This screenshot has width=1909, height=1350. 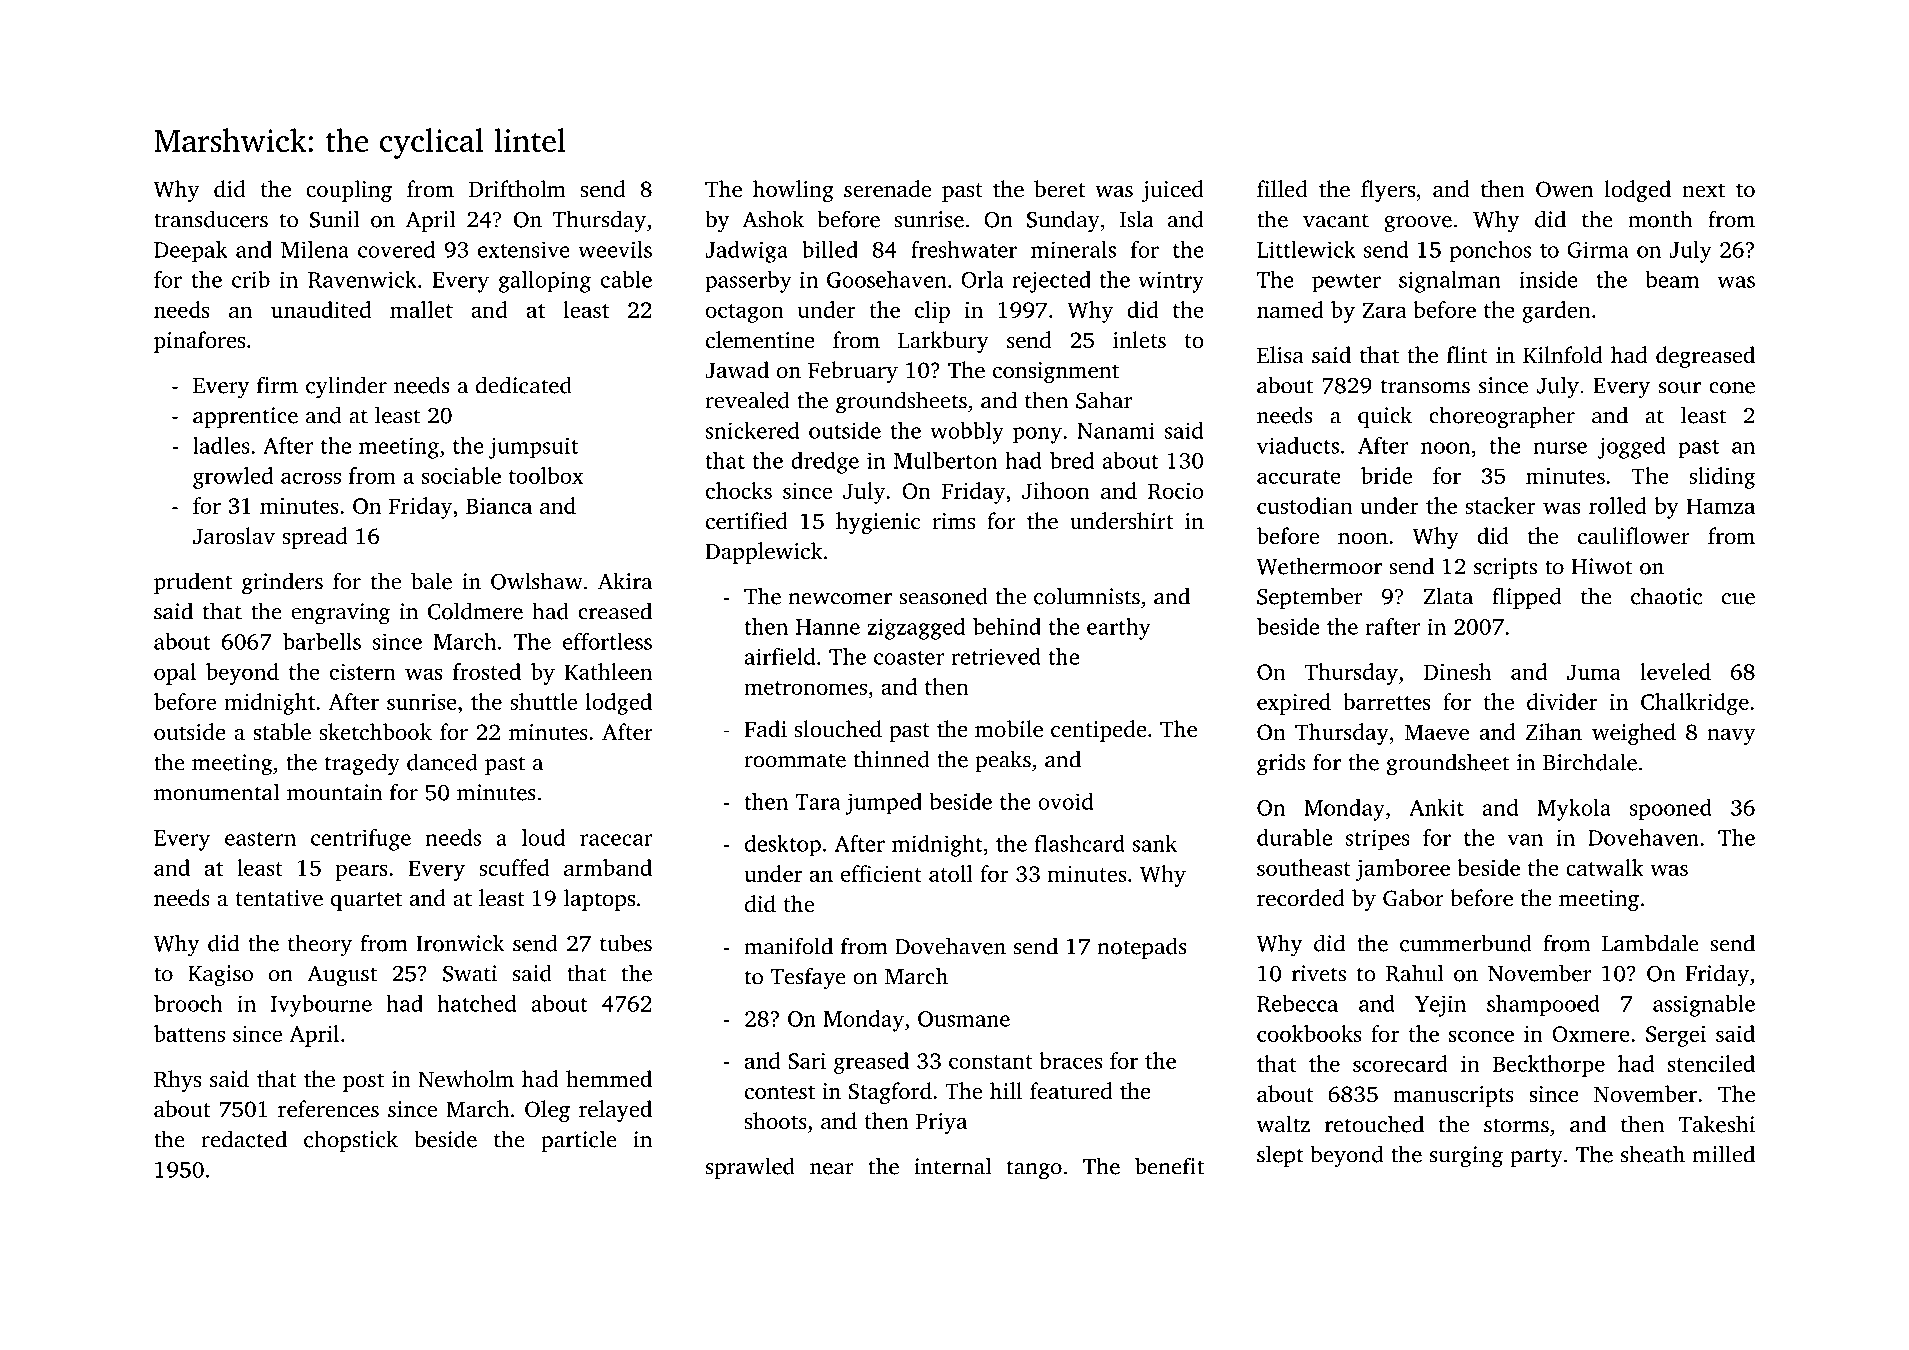 What do you see at coordinates (1554, 731) in the screenshot?
I see `Zihan` at bounding box center [1554, 731].
